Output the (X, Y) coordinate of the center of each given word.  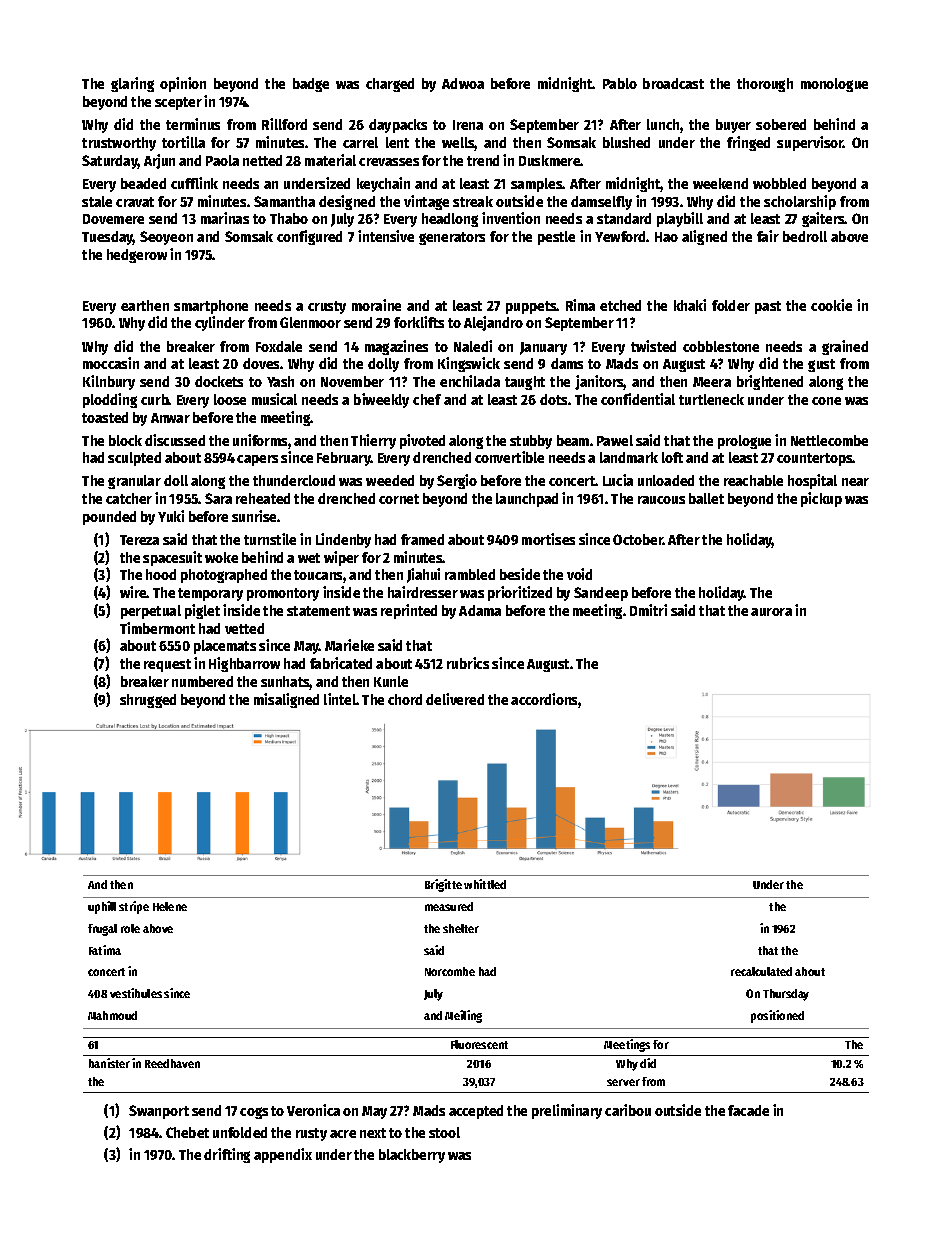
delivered (455, 699)
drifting (227, 1155)
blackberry (412, 1156)
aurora (771, 612)
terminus (193, 124)
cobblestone (721, 346)
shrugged (148, 701)
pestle (556, 238)
